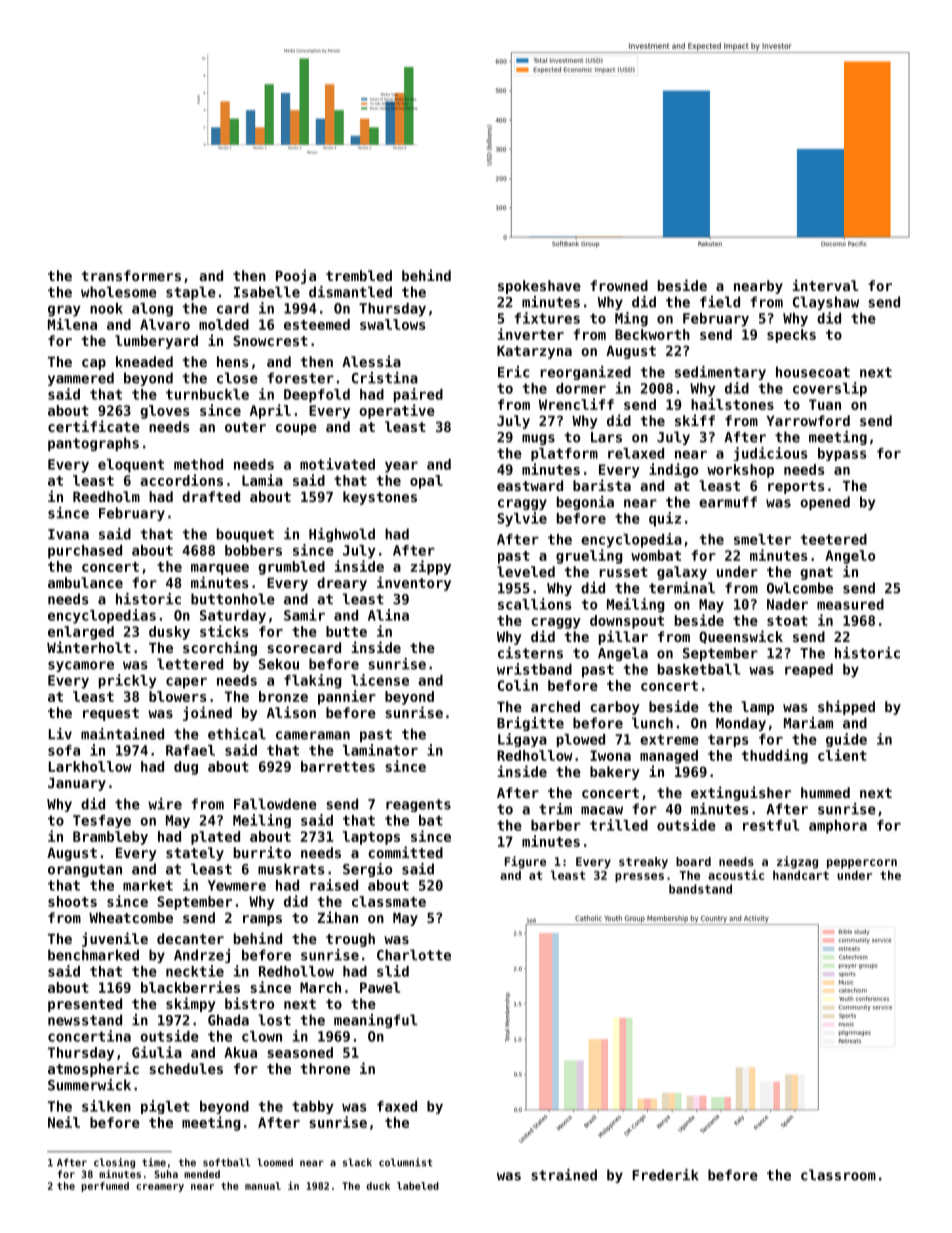 The image size is (952, 1233). What do you see at coordinates (610, 755) in the document?
I see `Iwona` at bounding box center [610, 755].
